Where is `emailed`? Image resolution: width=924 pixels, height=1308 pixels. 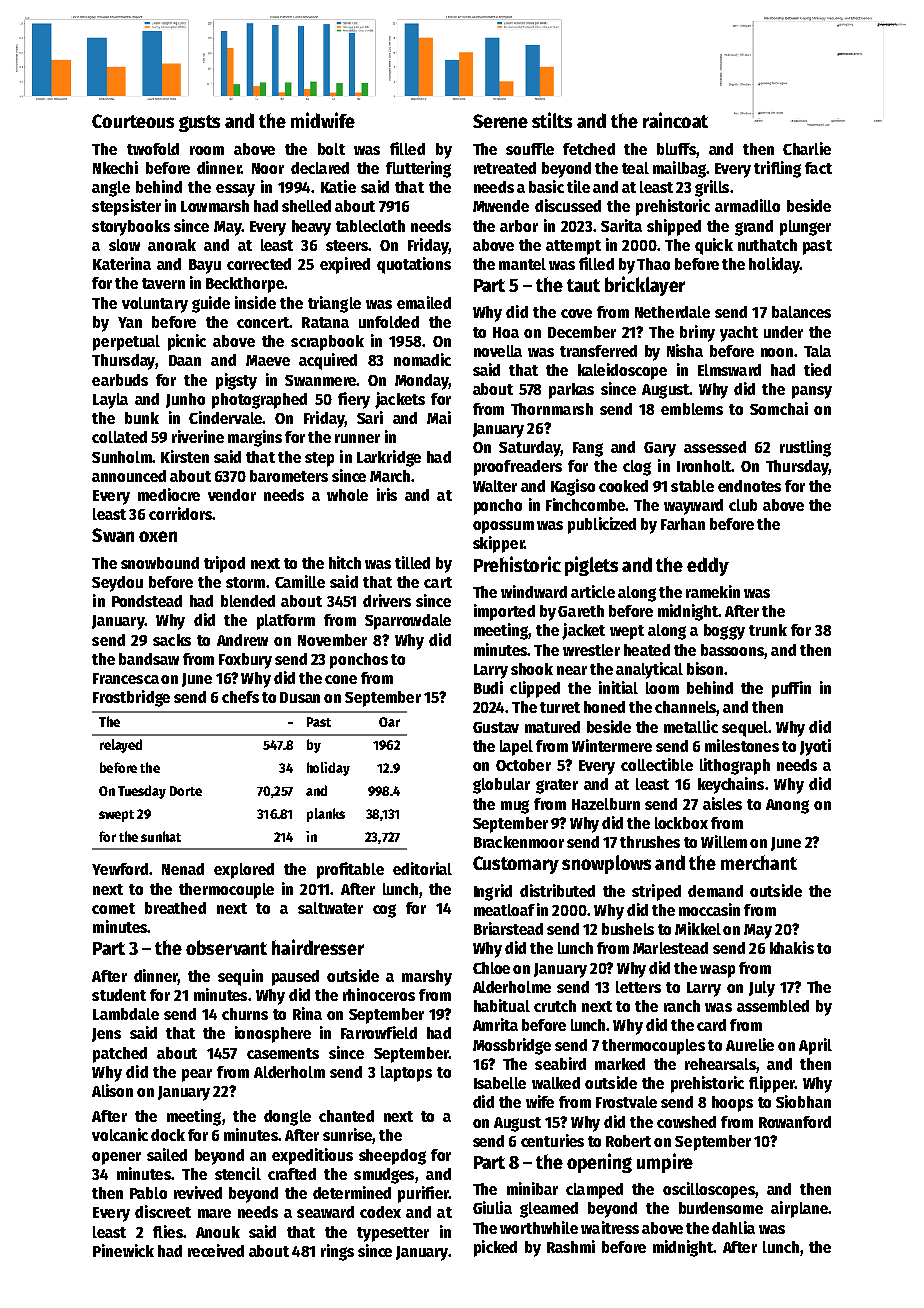 emailed is located at coordinates (424, 302).
